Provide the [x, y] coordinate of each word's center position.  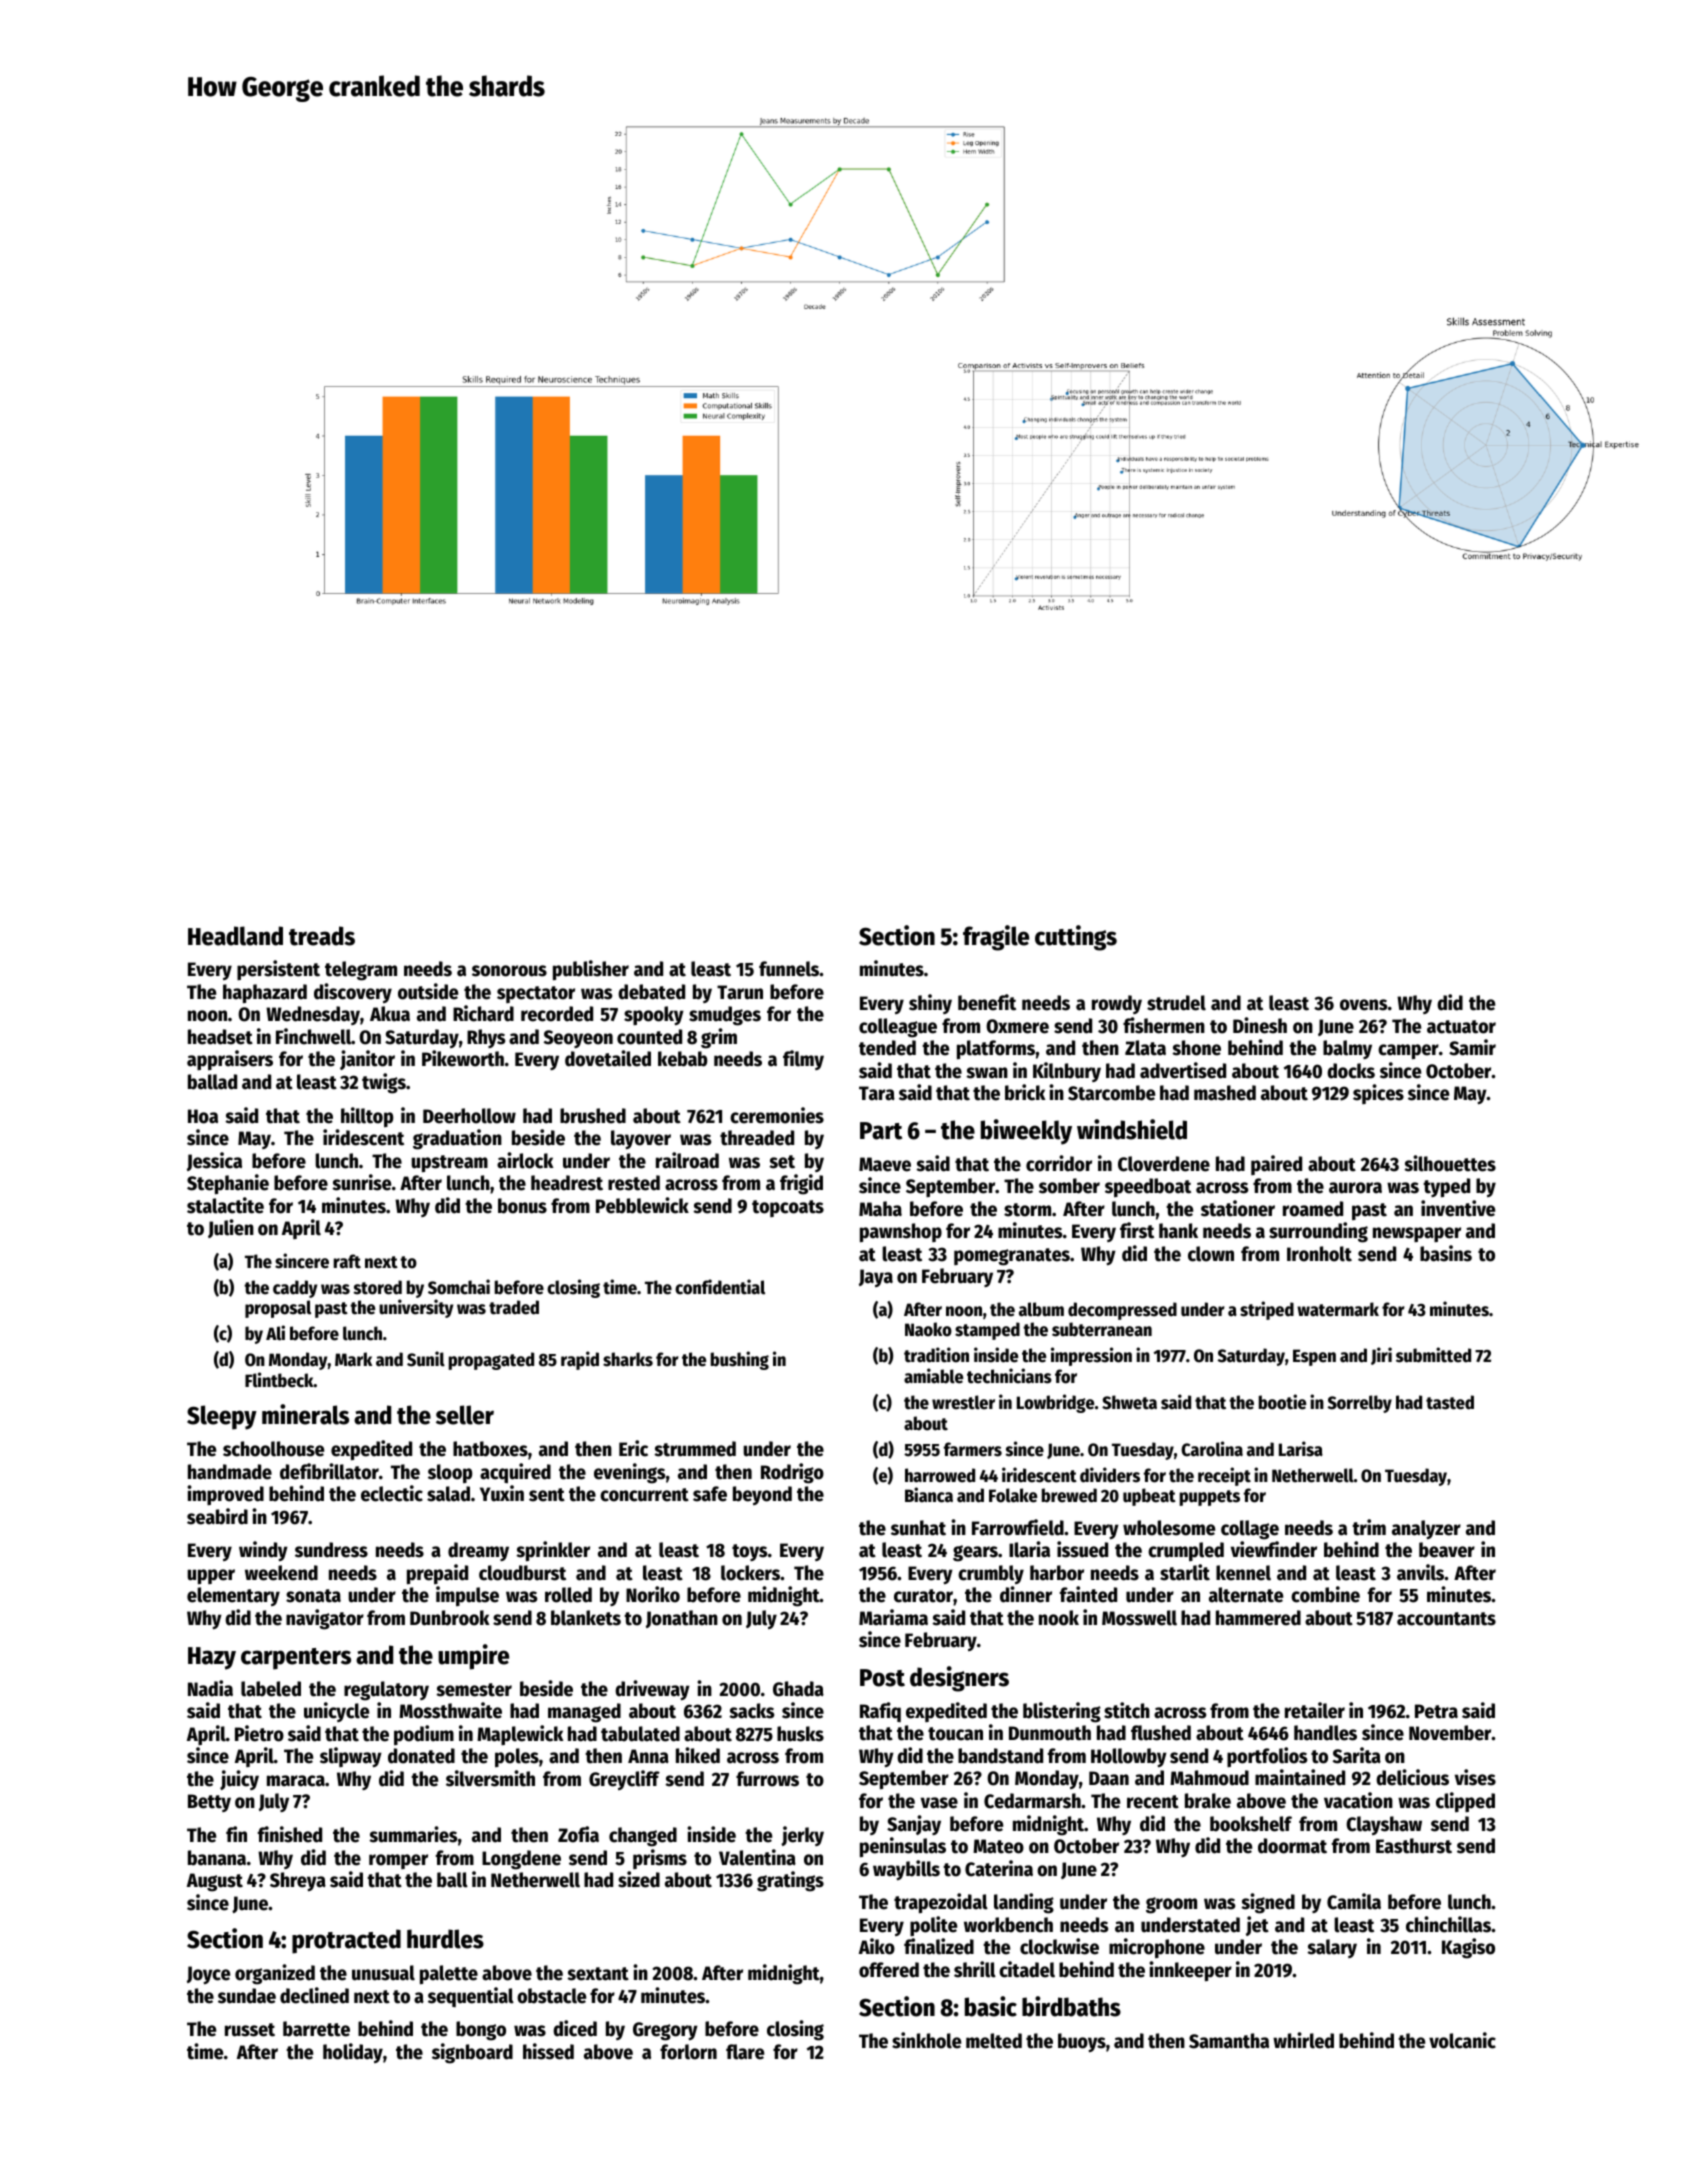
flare [745, 2052]
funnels [789, 969]
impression [1091, 1356]
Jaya [876, 1278]
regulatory [386, 1691]
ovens [1363, 1005]
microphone [1157, 1948]
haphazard [265, 993]
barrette [316, 2029]
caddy [295, 1289]
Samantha [1229, 2041]
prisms [660, 1859]
